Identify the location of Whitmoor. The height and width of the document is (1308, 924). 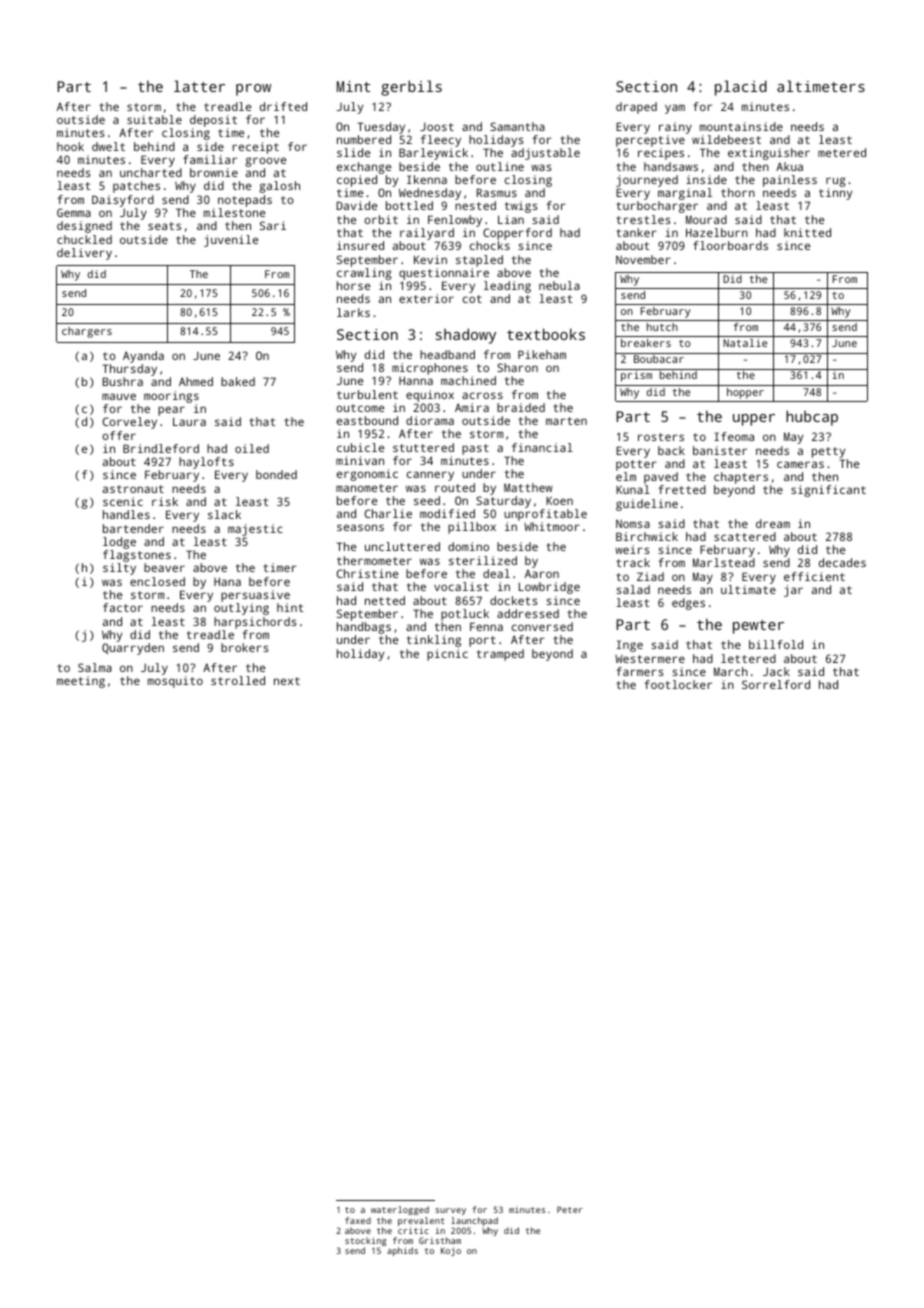
(552, 526).
